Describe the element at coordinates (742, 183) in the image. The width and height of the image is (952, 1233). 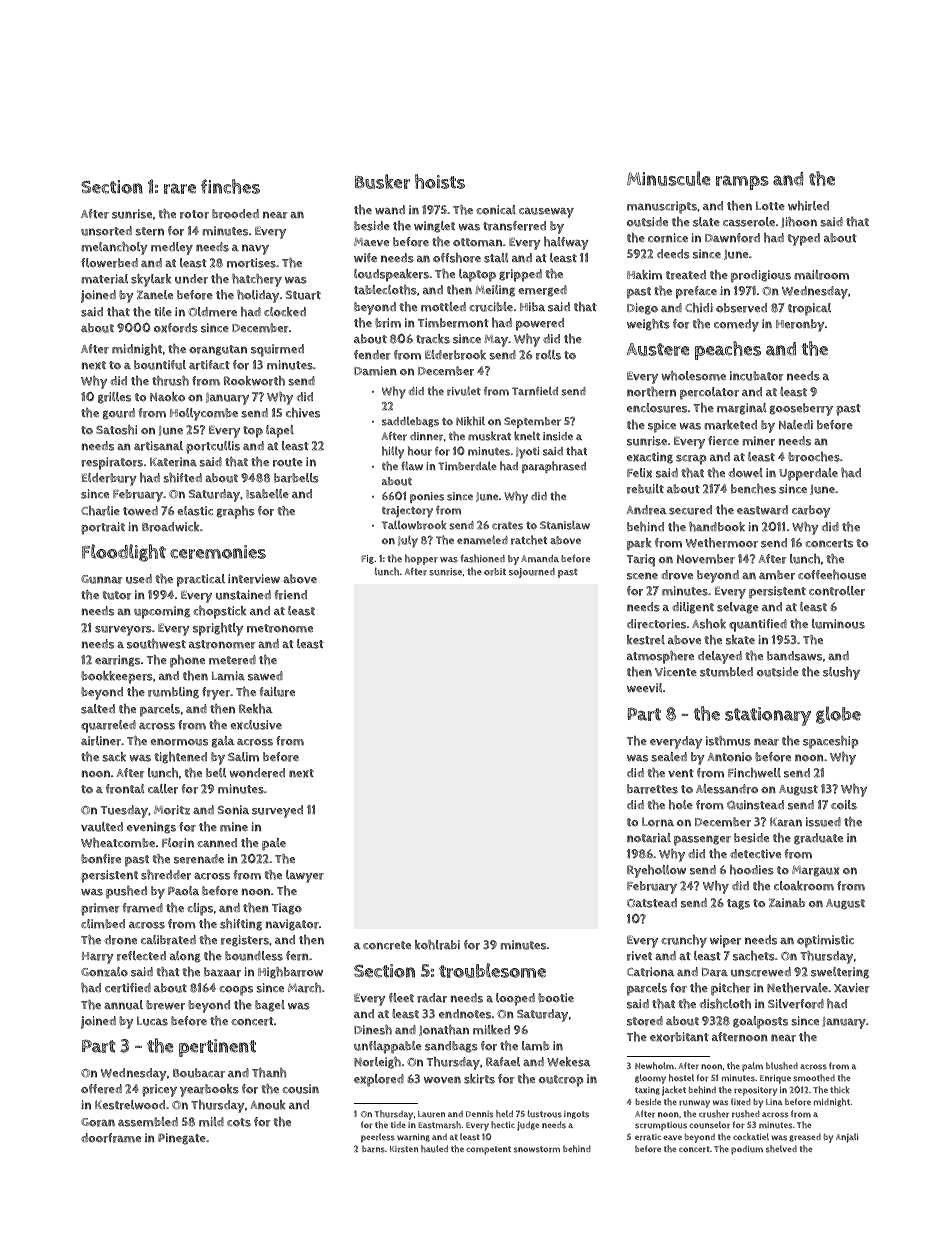
I see `ramps` at that location.
